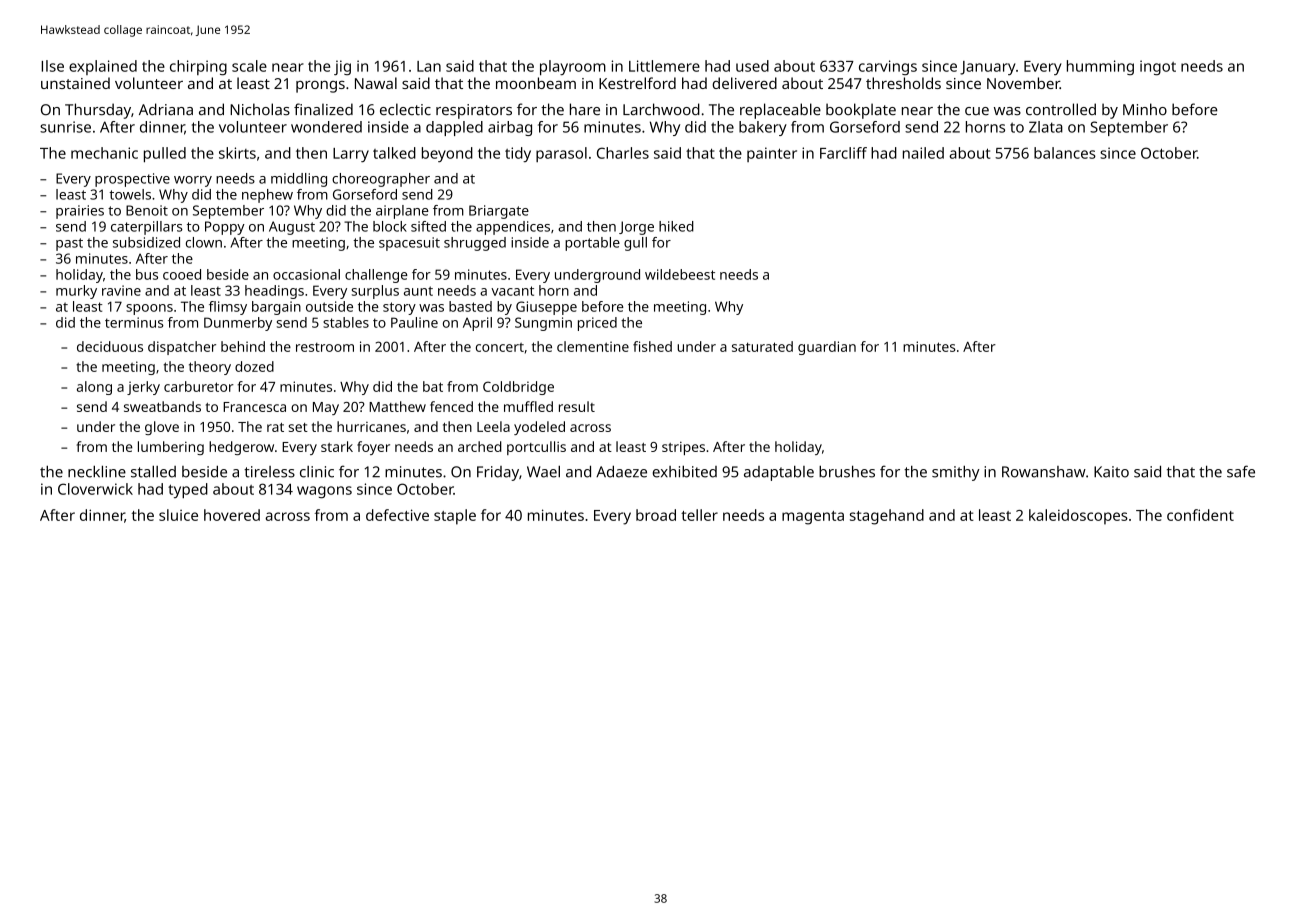 This screenshot has width=1308, height=924. I want to click on sluice, so click(178, 515).
